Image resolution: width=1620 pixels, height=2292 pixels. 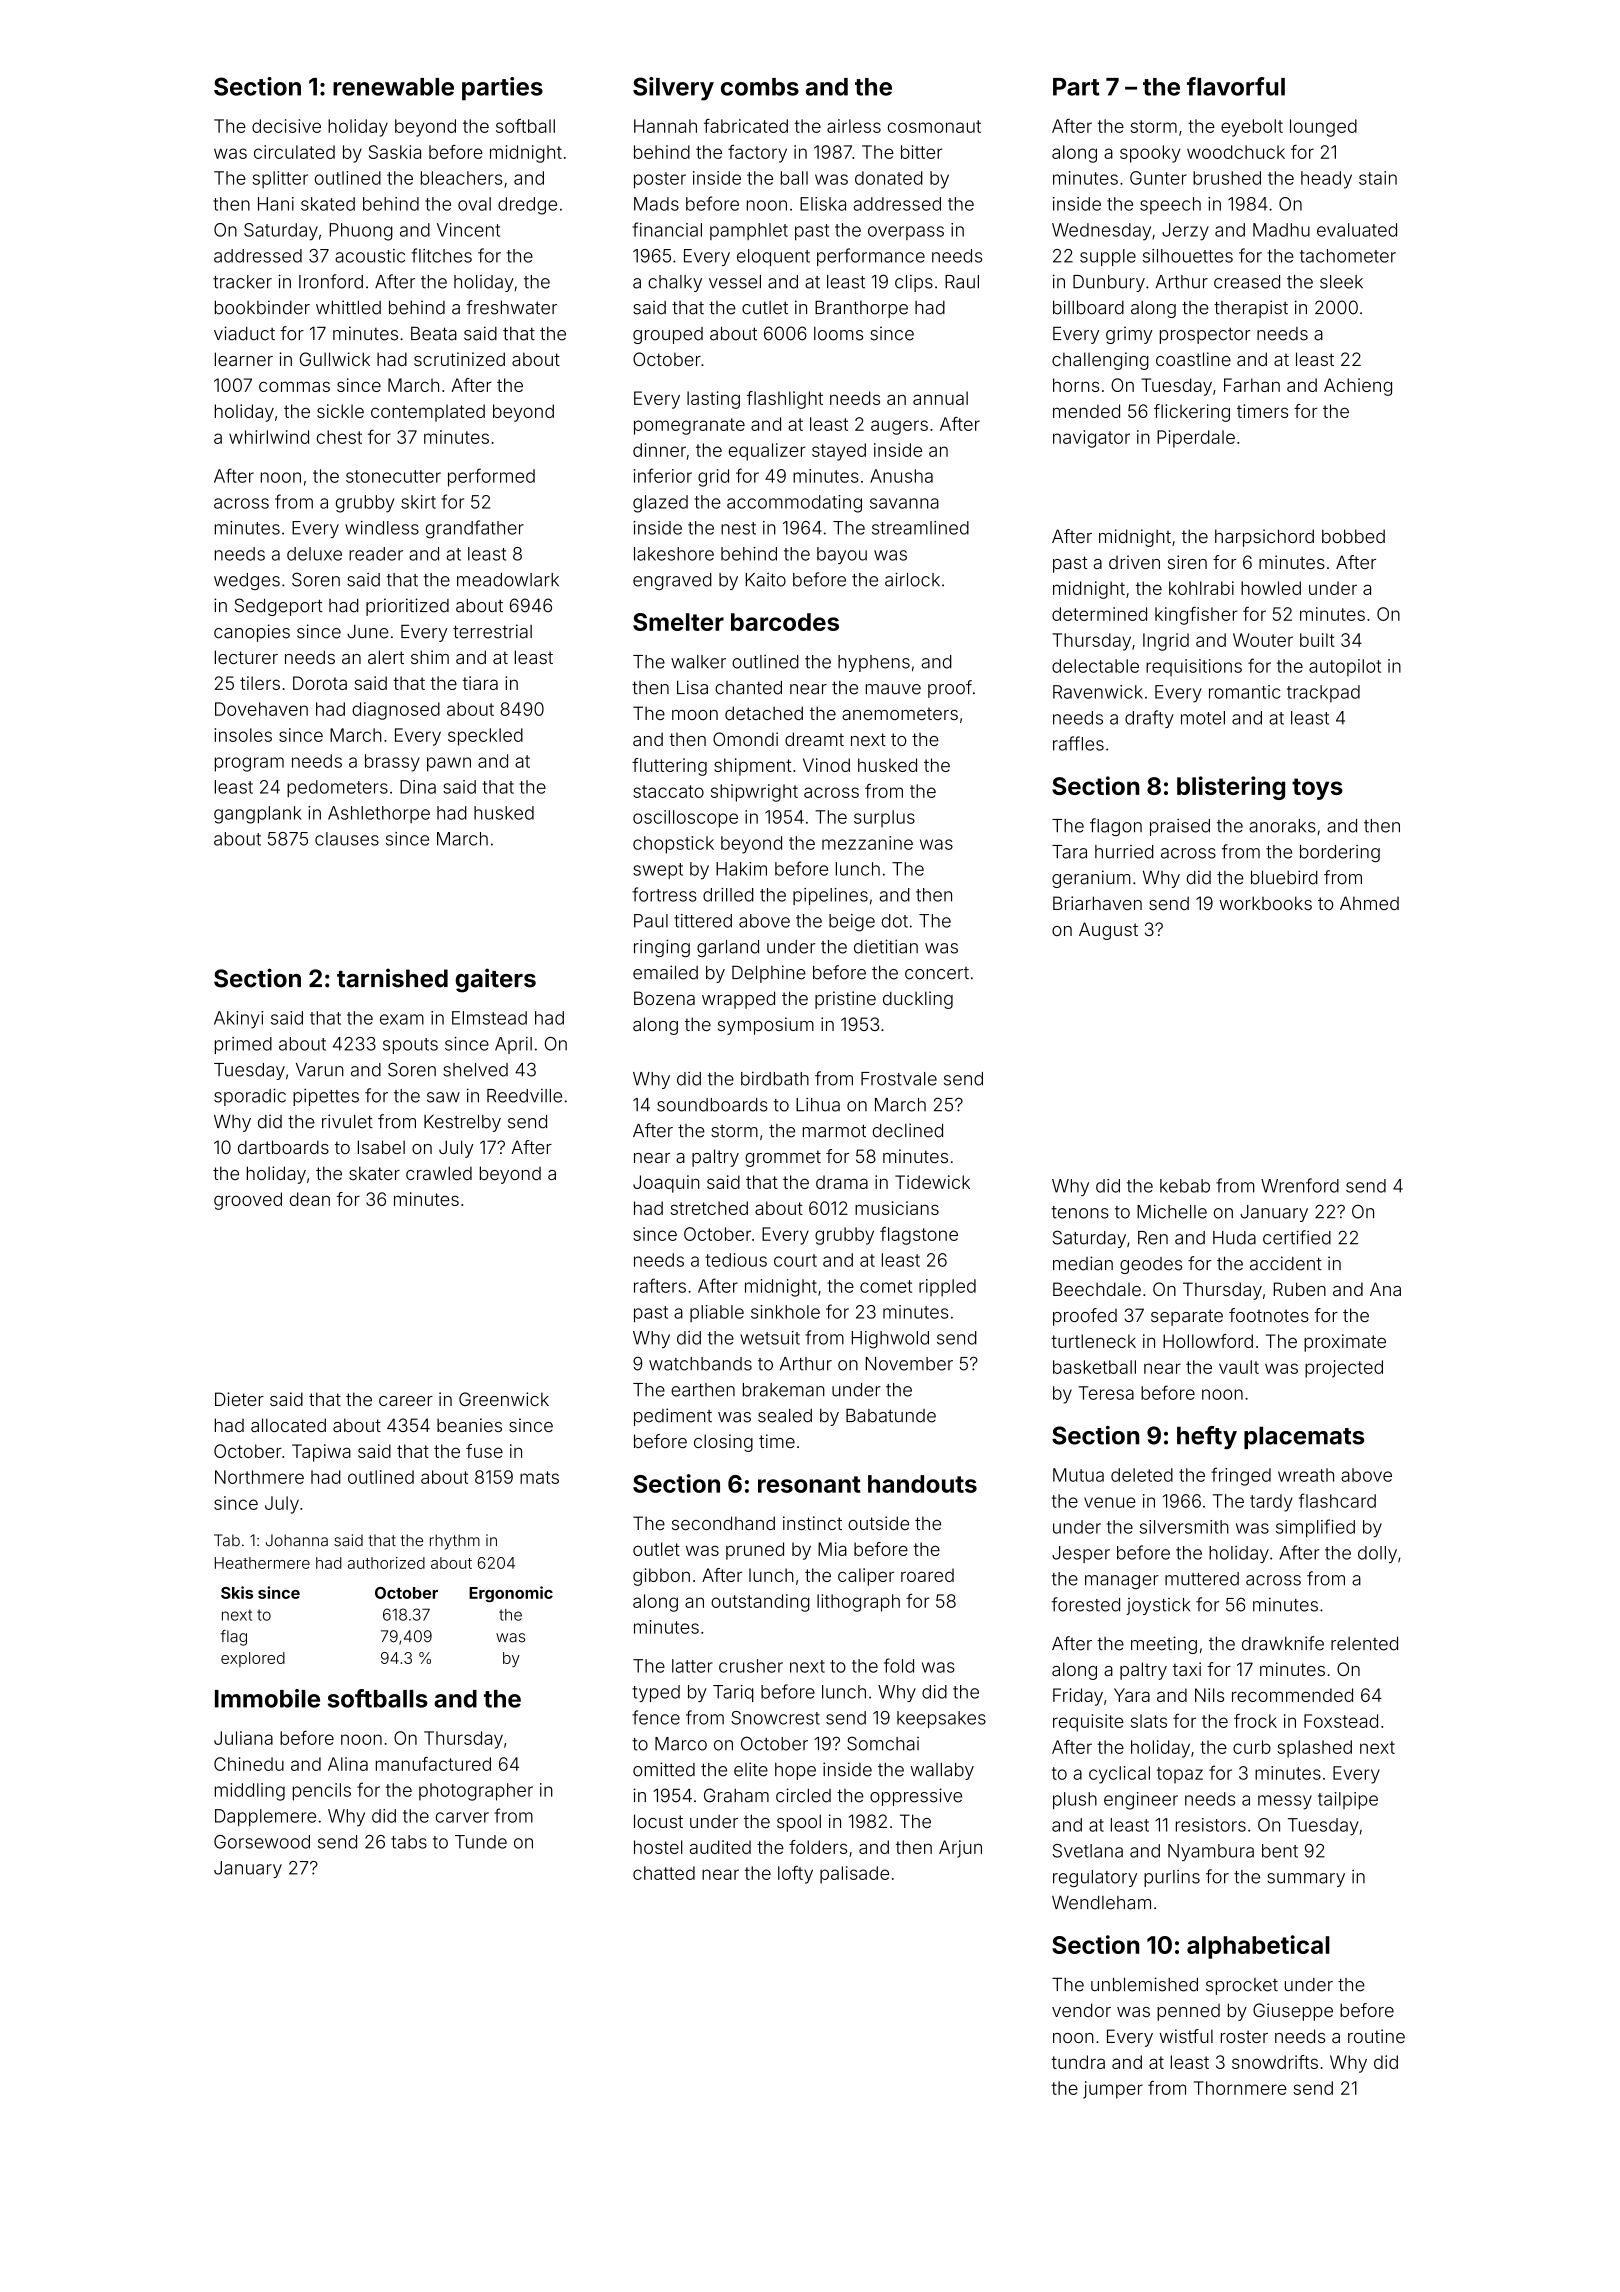 I want to click on tarnished, so click(x=392, y=978).
